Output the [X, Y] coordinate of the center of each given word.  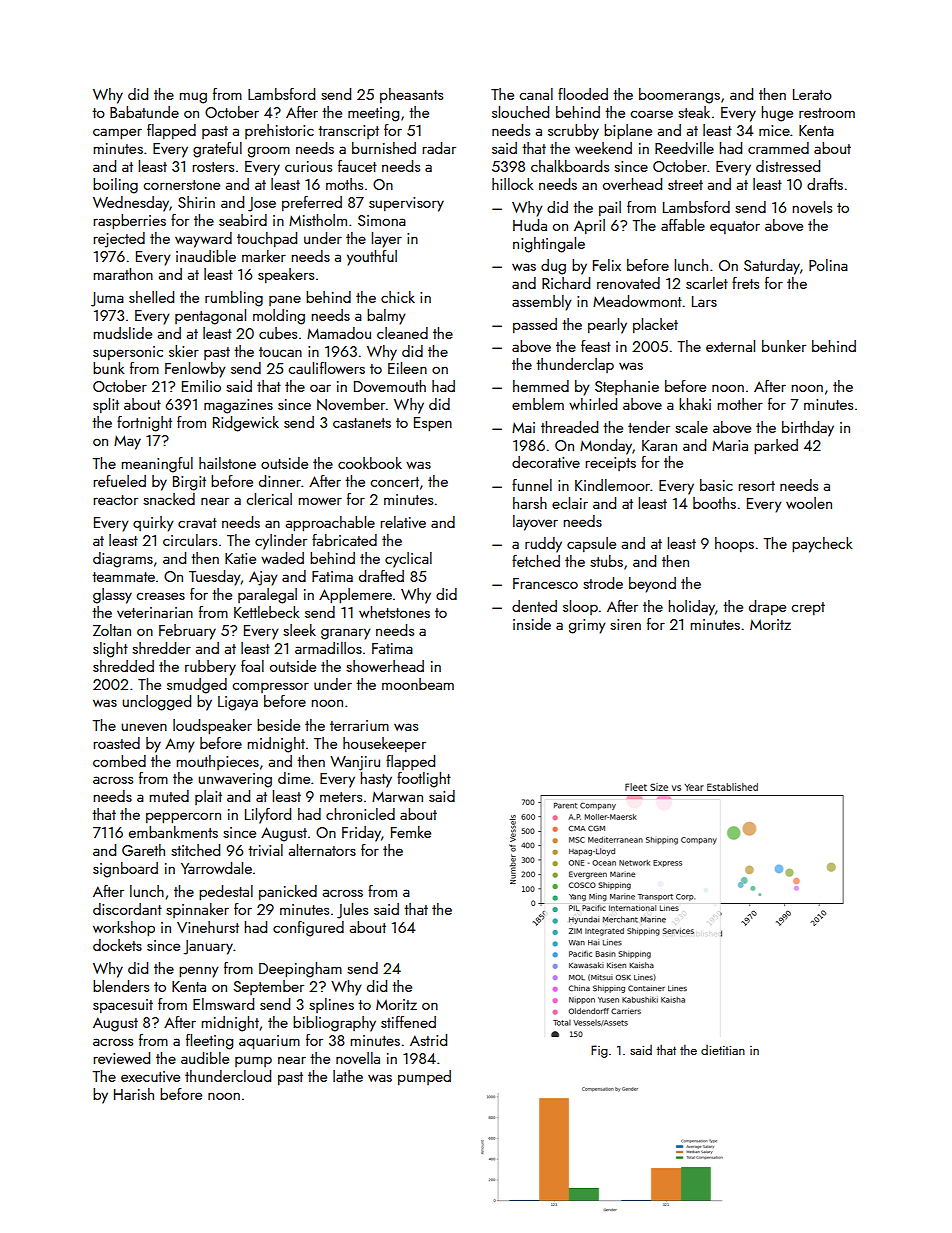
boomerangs [679, 96]
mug [193, 98]
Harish [134, 1094]
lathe [348, 1076]
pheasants [411, 95]
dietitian [723, 1050]
